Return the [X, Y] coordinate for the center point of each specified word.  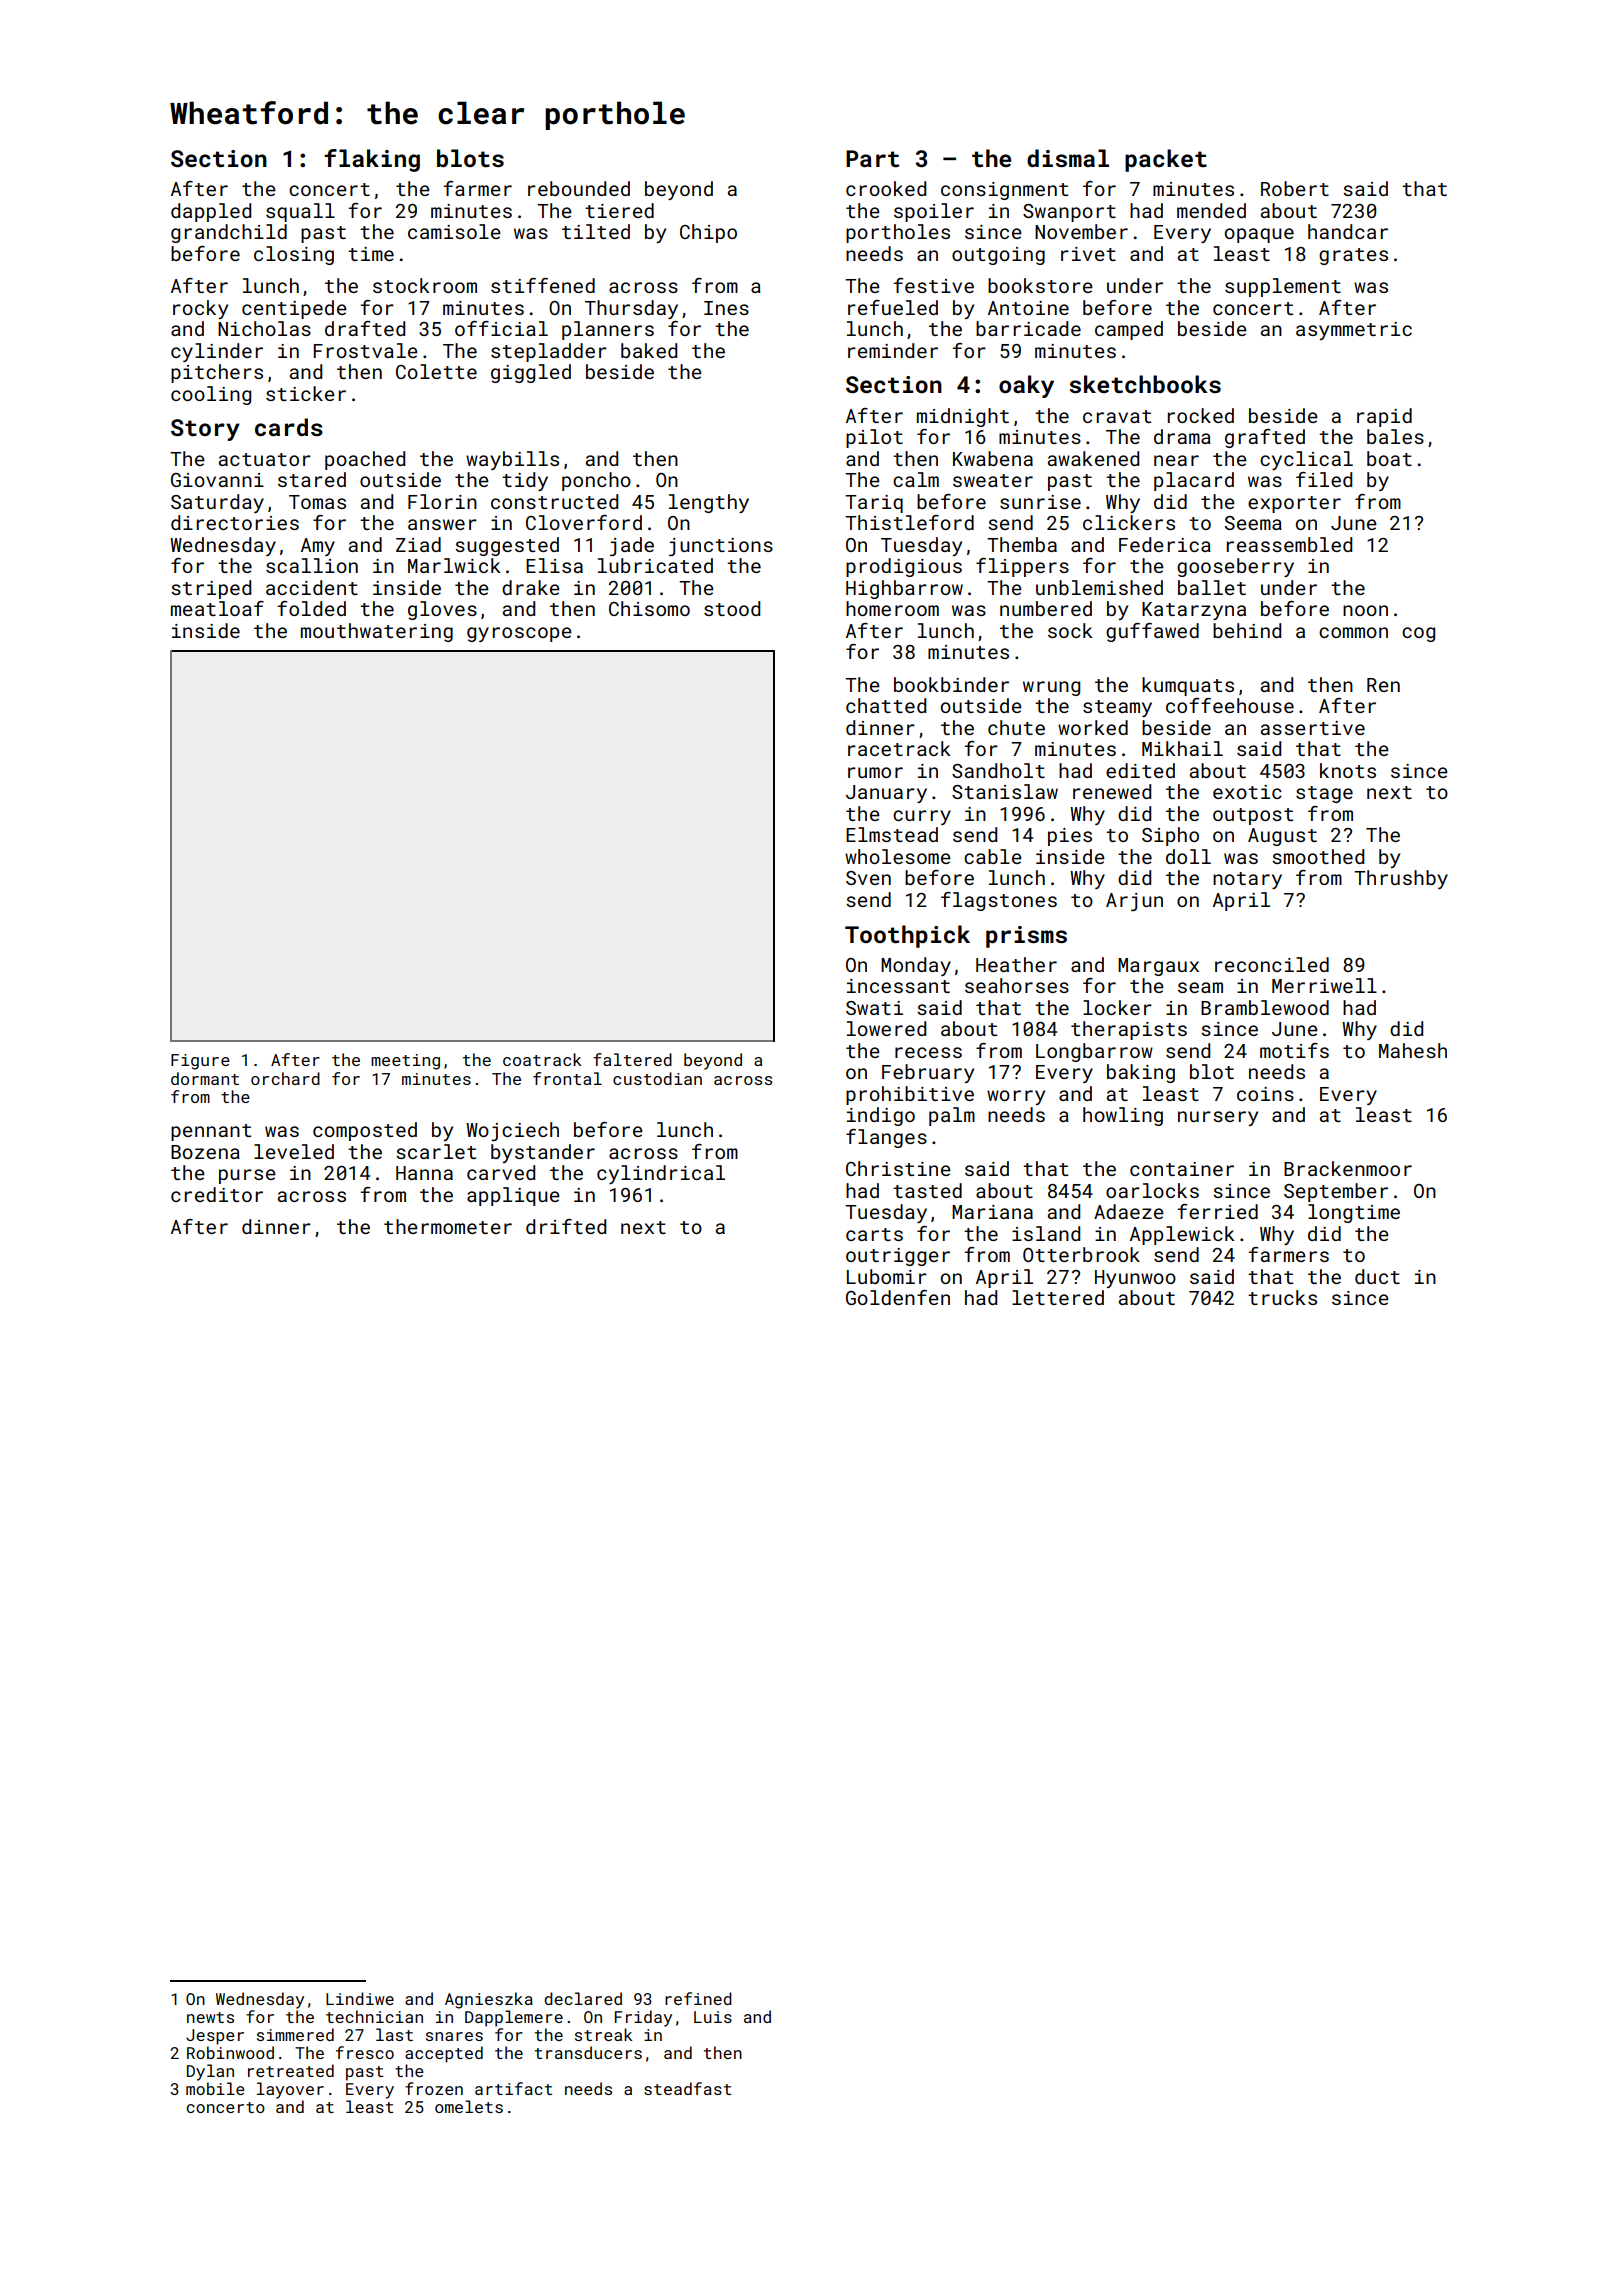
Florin [442, 501]
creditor [217, 1194]
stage [1324, 794]
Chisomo [649, 608]
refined [698, 1998]
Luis [713, 2017]
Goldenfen [898, 1297]
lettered [1058, 1297]
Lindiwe [360, 1998]
